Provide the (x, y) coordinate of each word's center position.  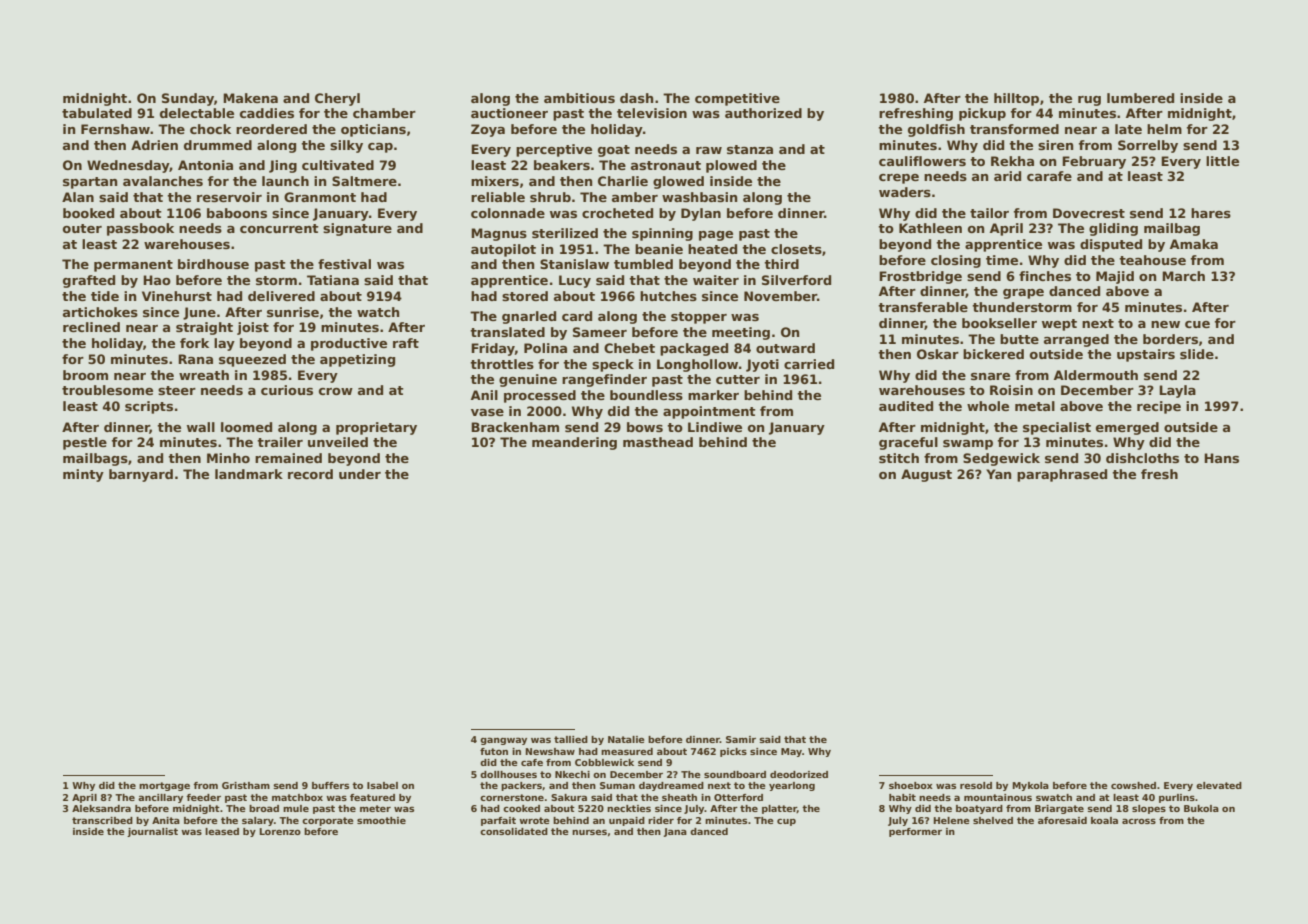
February (1094, 162)
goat (614, 151)
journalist (152, 832)
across (1139, 821)
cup (786, 822)
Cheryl (337, 99)
